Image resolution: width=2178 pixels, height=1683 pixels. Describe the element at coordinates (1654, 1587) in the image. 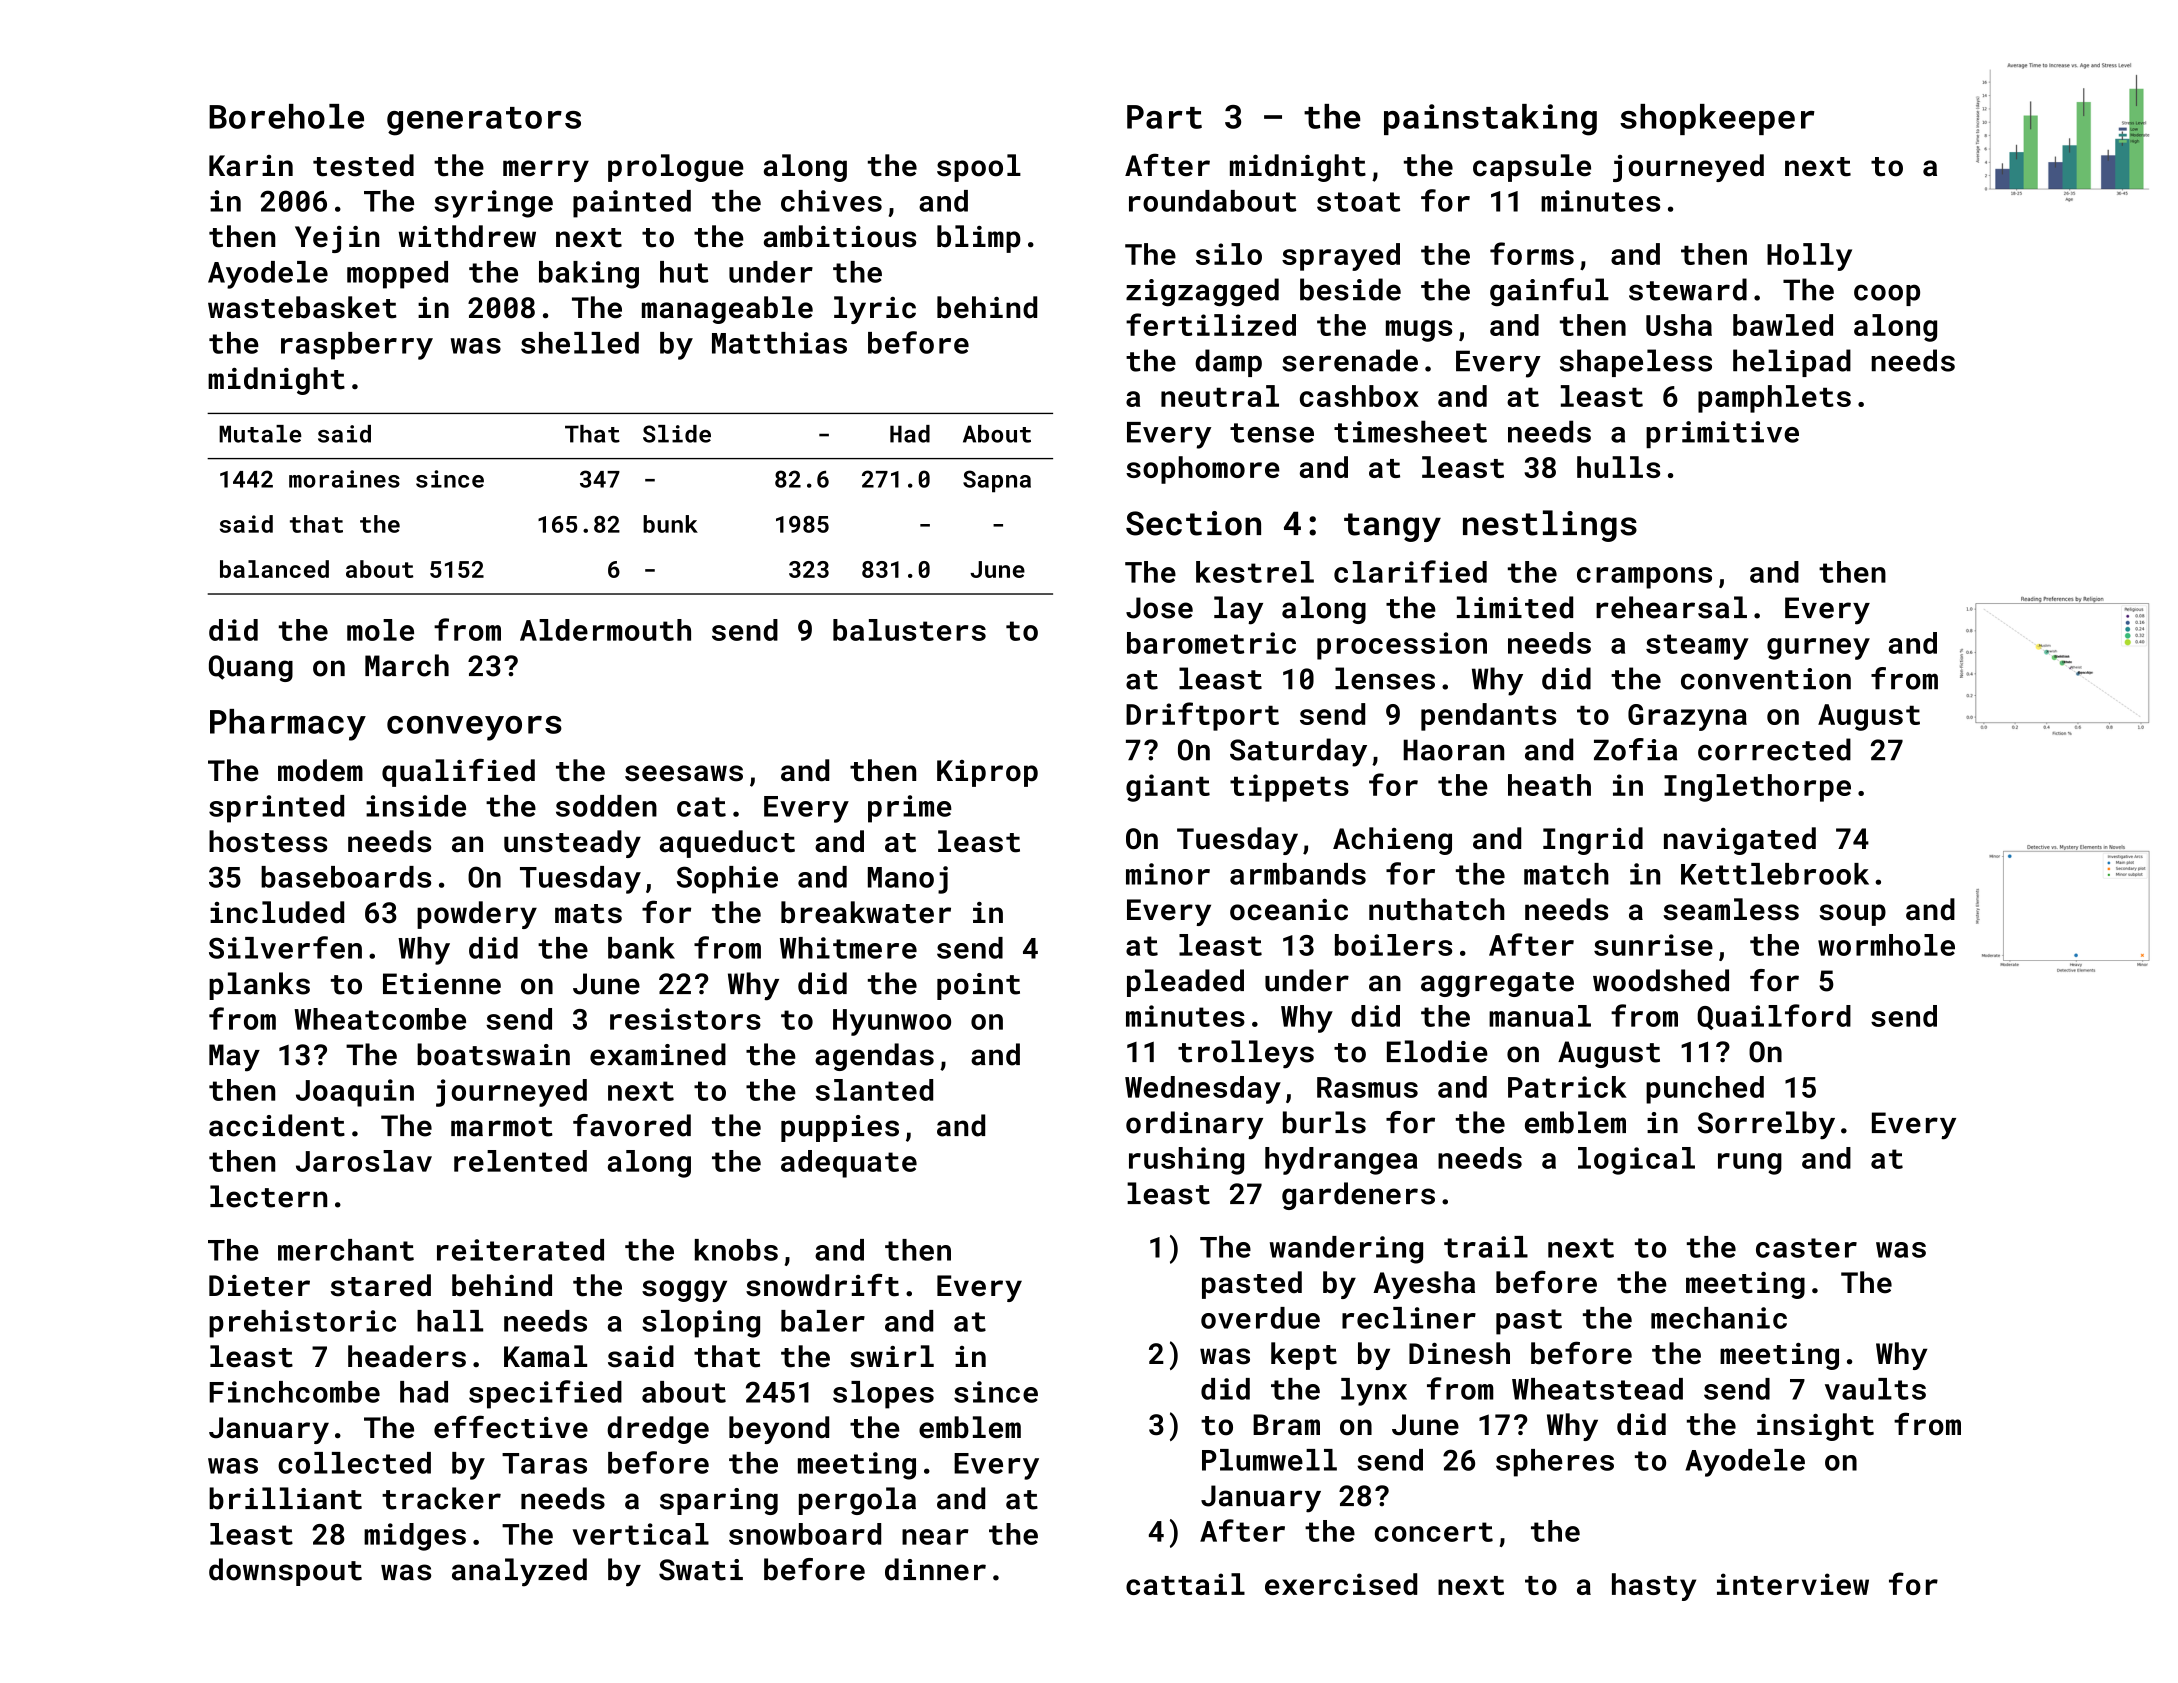

I see `hasty` at that location.
